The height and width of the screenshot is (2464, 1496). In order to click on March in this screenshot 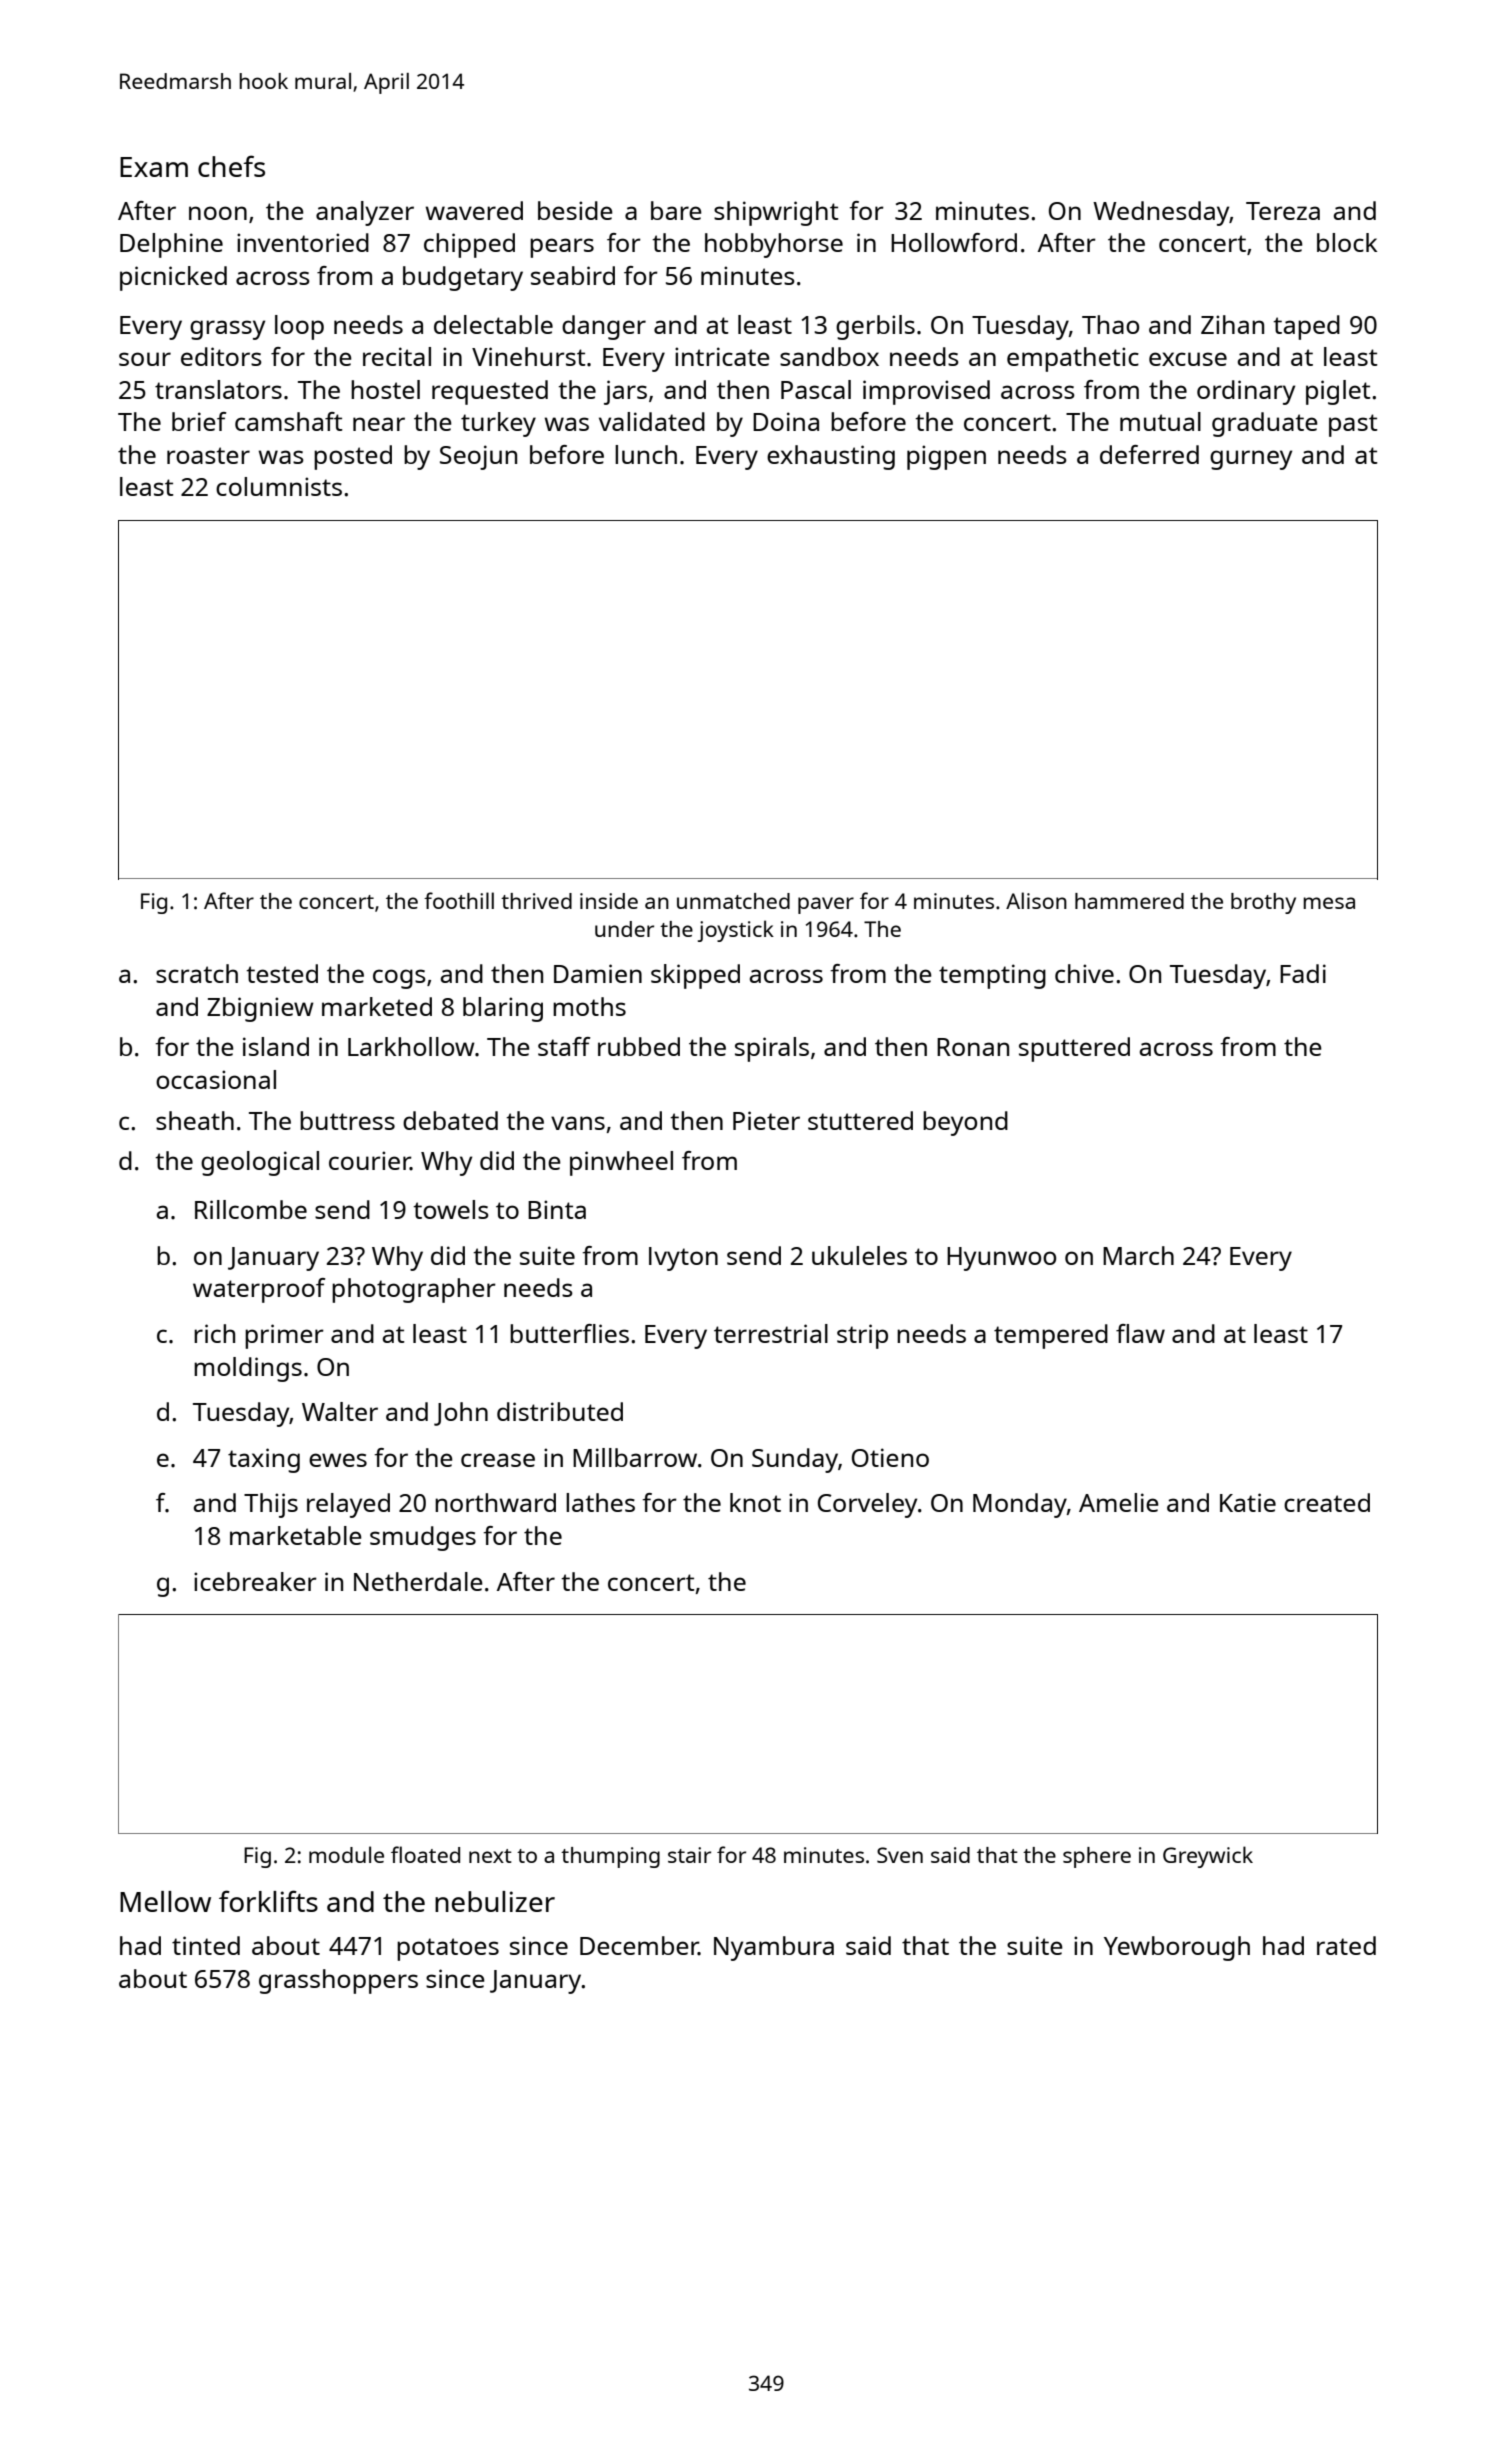, I will do `click(1138, 1255)`.
